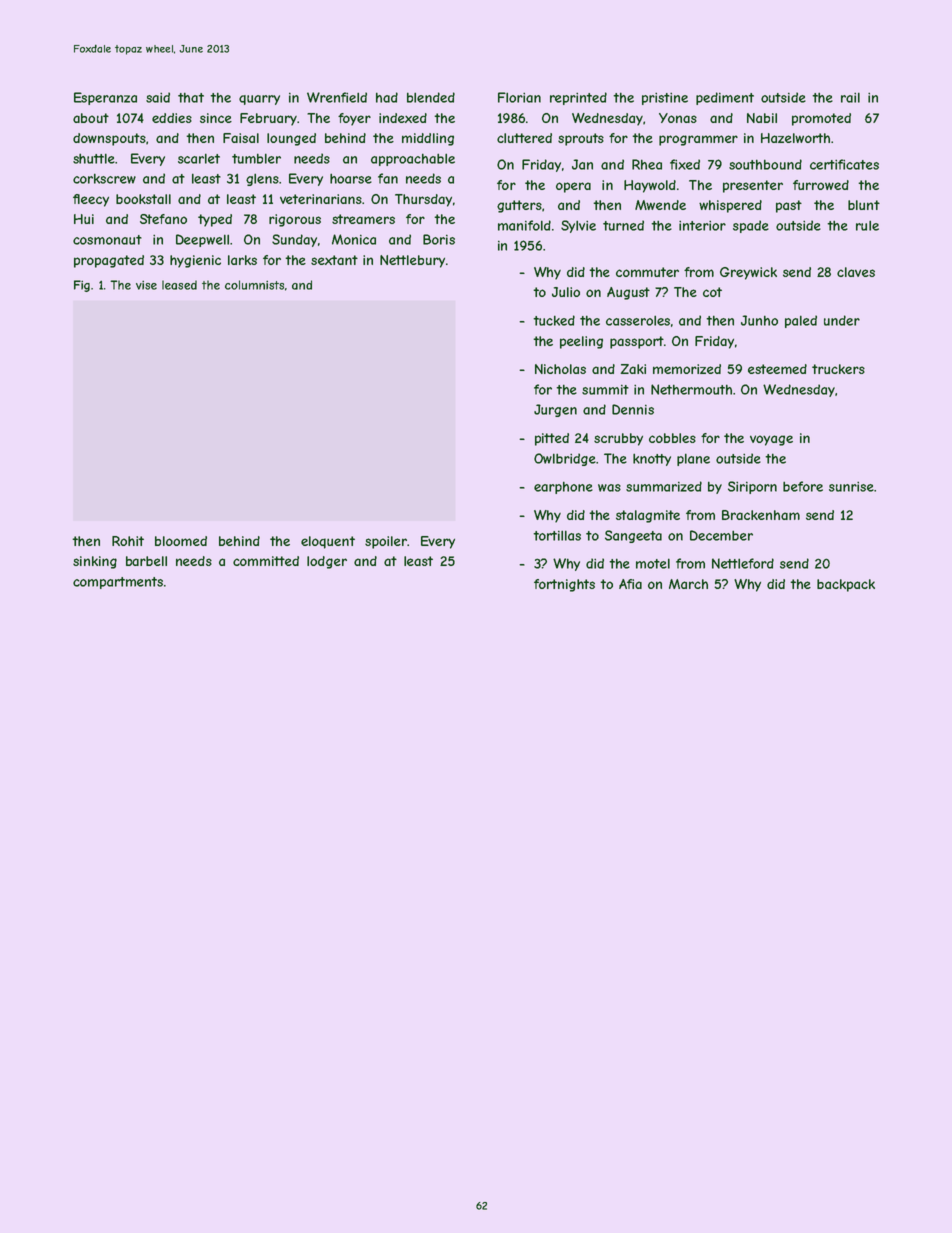 Image resolution: width=952 pixels, height=1233 pixels. Describe the element at coordinates (519, 97) in the screenshot. I see `Florian` at that location.
